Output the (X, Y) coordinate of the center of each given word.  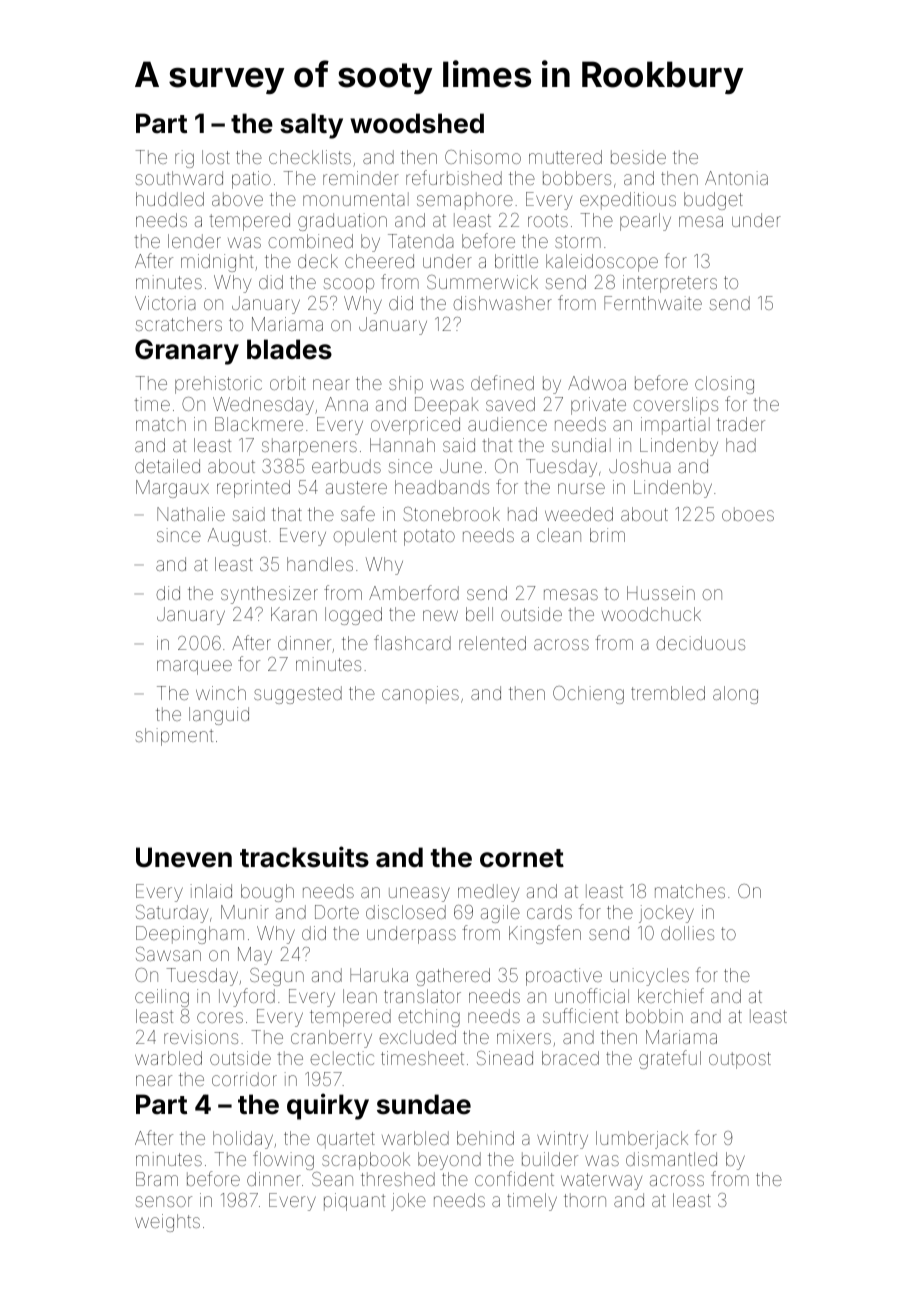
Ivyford (247, 997)
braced (570, 1058)
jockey (666, 914)
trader (741, 424)
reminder (361, 178)
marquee (194, 667)
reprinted (253, 489)
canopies (420, 695)
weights (167, 1223)
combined (310, 241)
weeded (579, 514)
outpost (740, 1060)
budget (713, 201)
